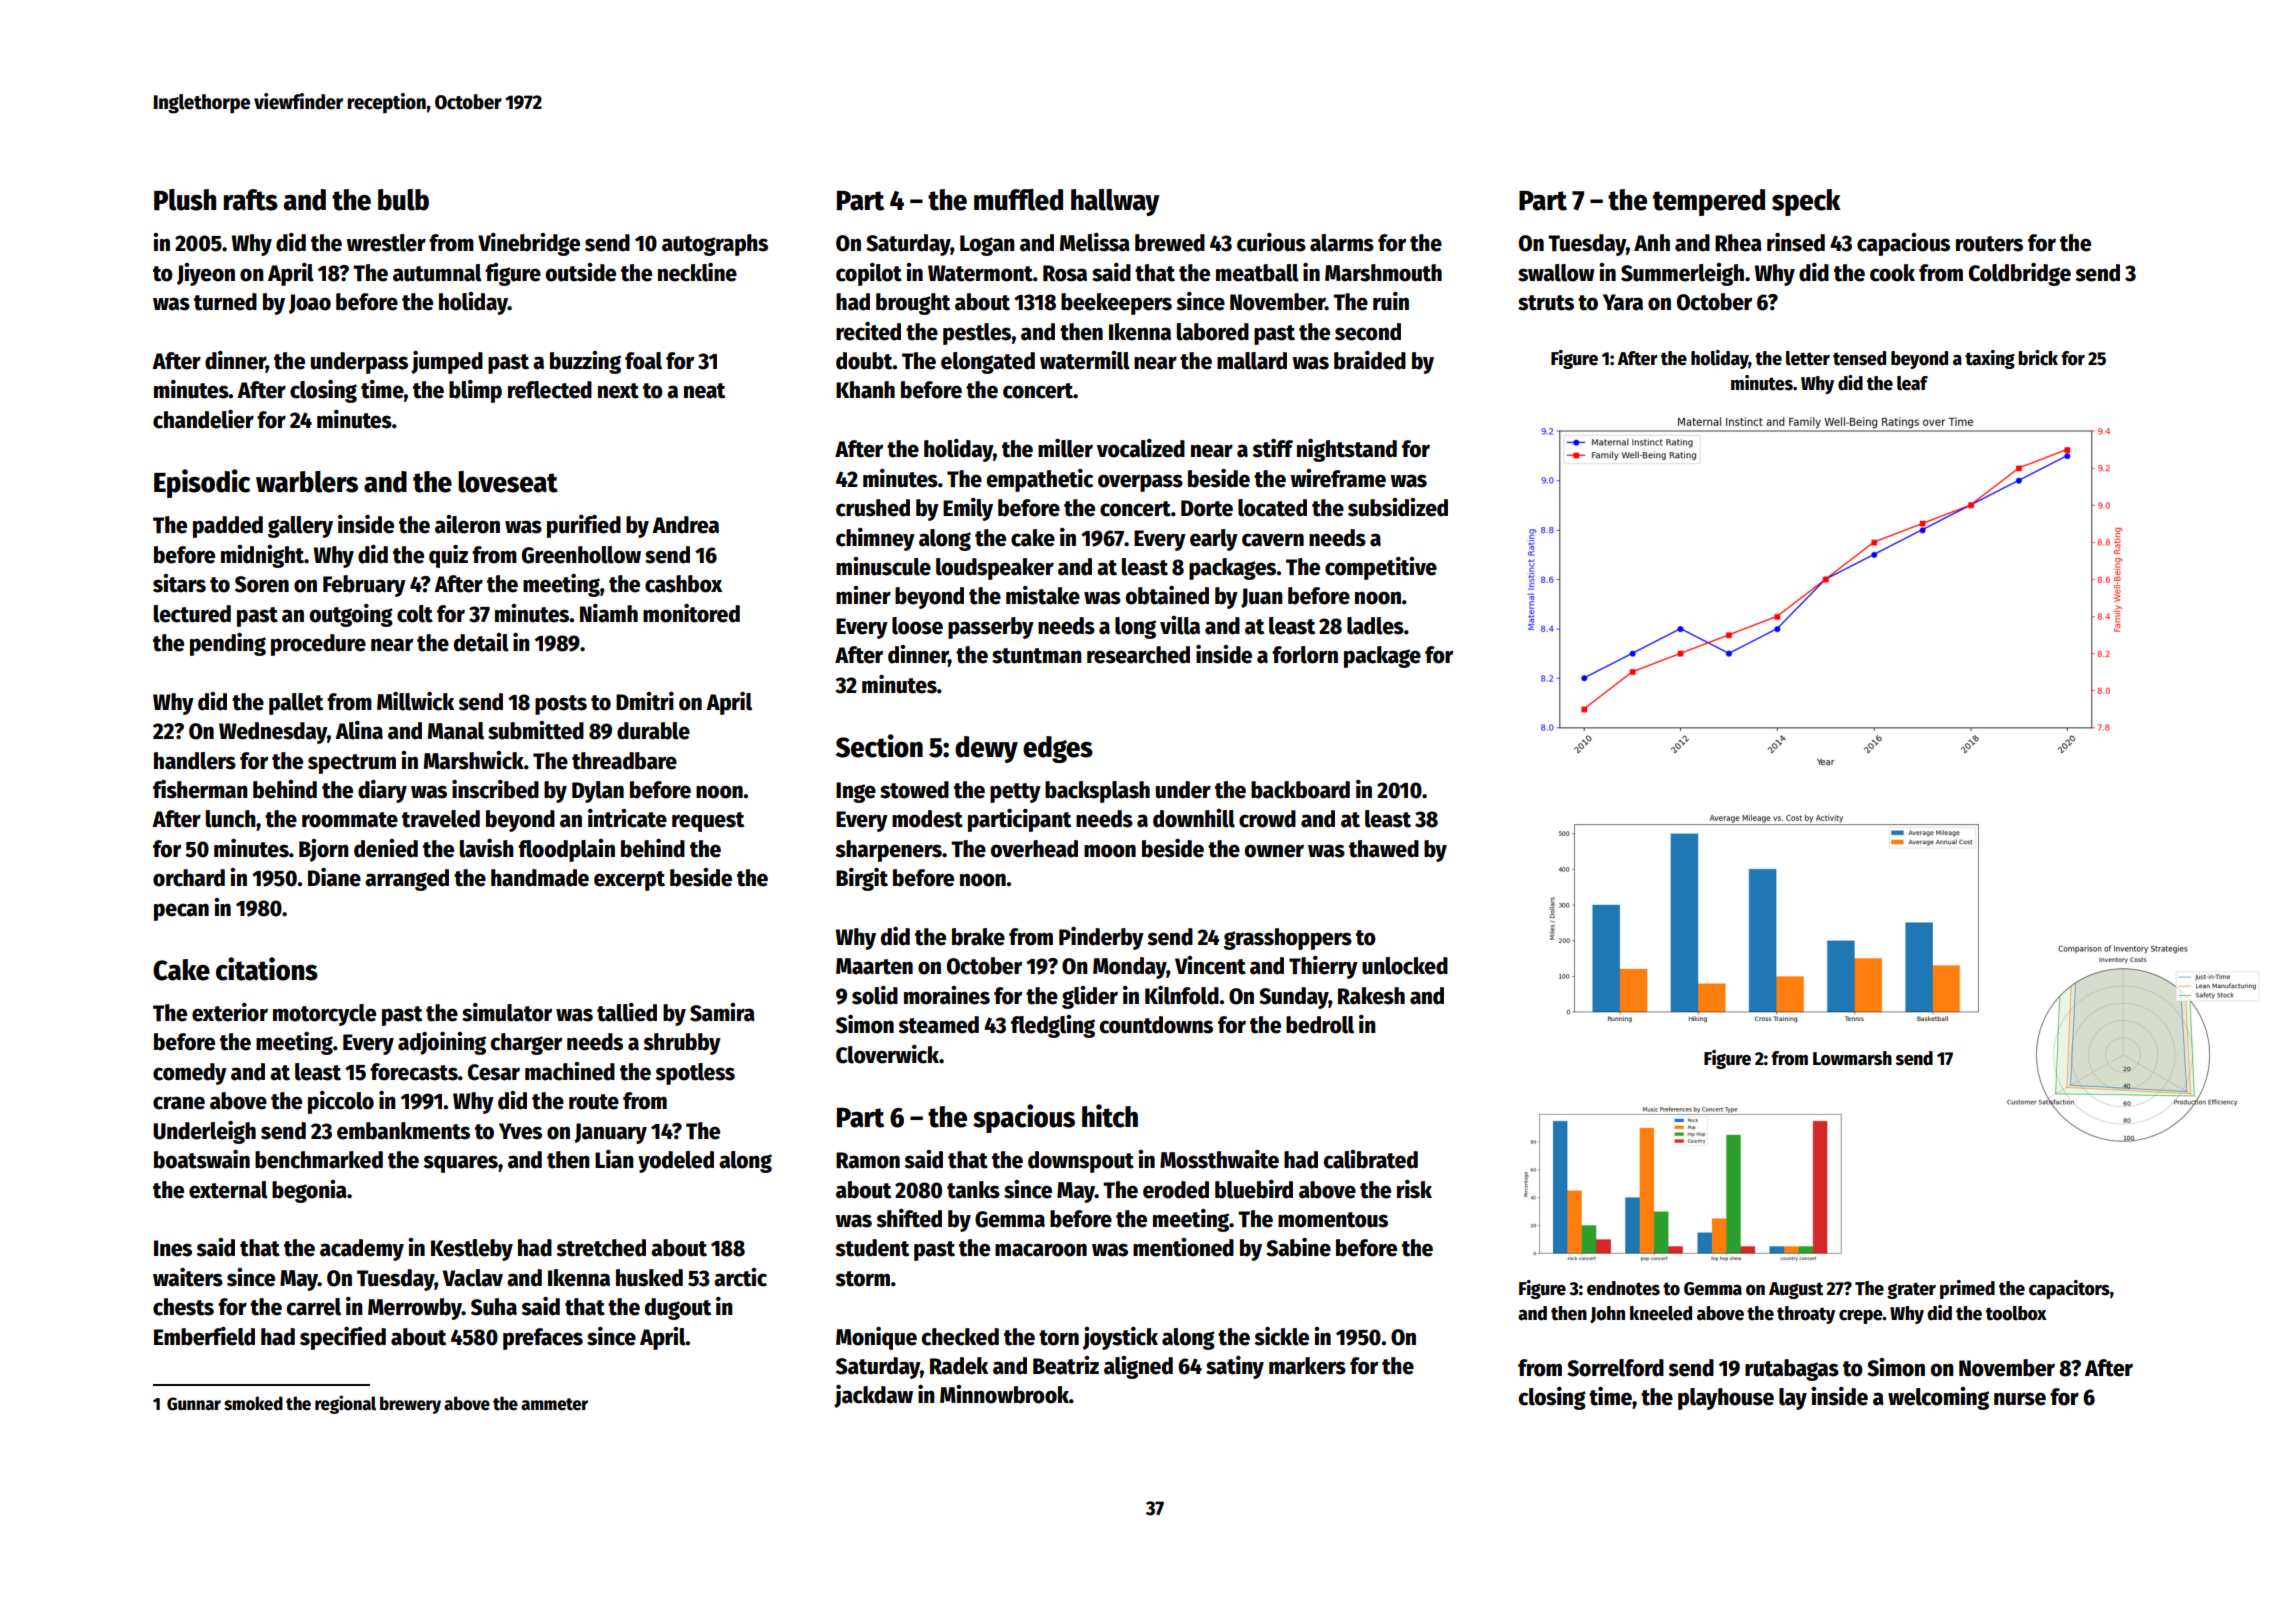 The width and height of the screenshot is (2292, 1620). What do you see at coordinates (614, 1159) in the screenshot?
I see `Lian` at bounding box center [614, 1159].
